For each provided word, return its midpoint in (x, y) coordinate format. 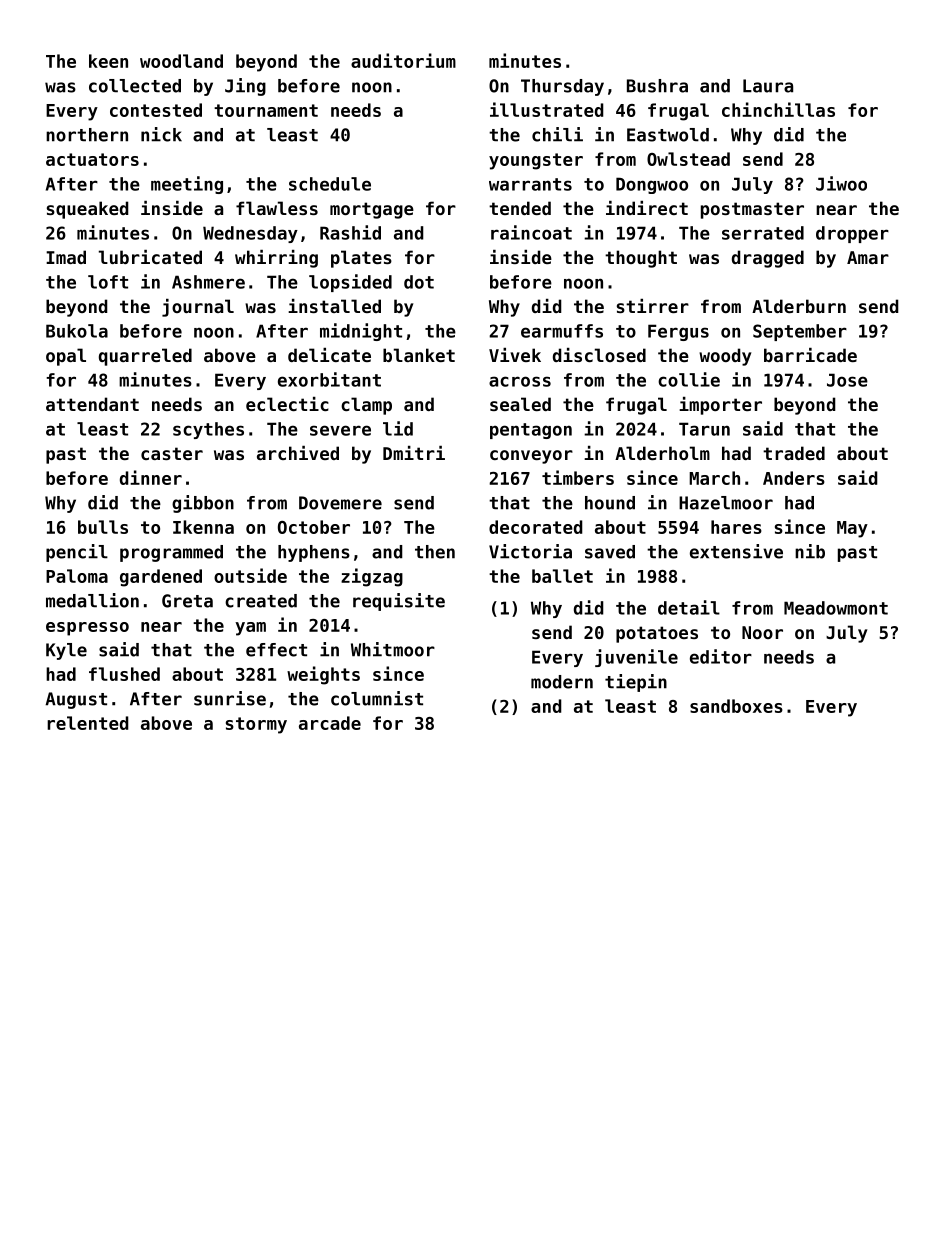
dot (419, 282)
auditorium (403, 60)
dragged (768, 259)
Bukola (77, 331)
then (435, 552)
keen (108, 61)
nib (810, 551)
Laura (768, 86)
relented (88, 723)
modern (562, 682)
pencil (77, 553)
